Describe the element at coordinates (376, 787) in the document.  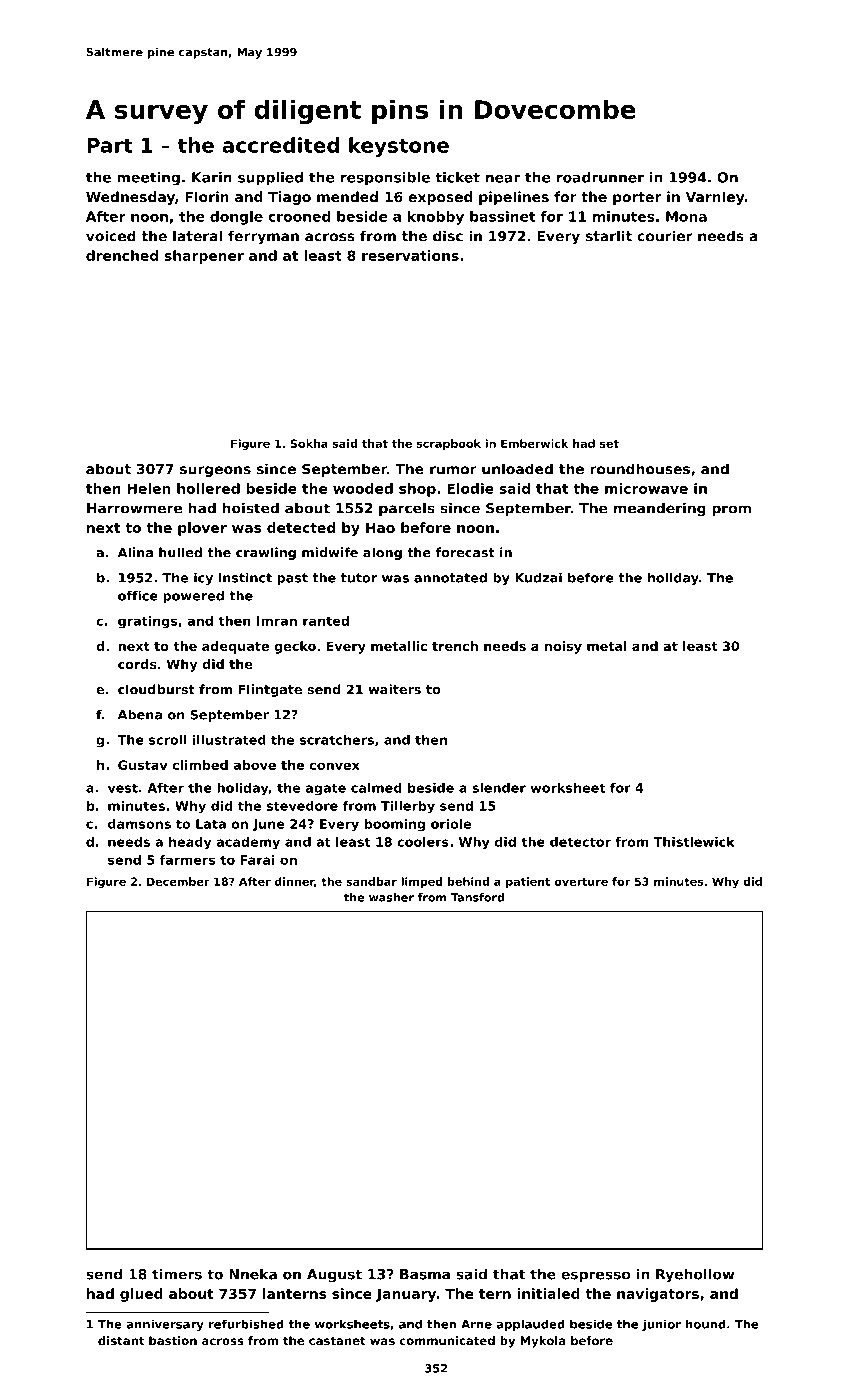
I see `calmed` at that location.
